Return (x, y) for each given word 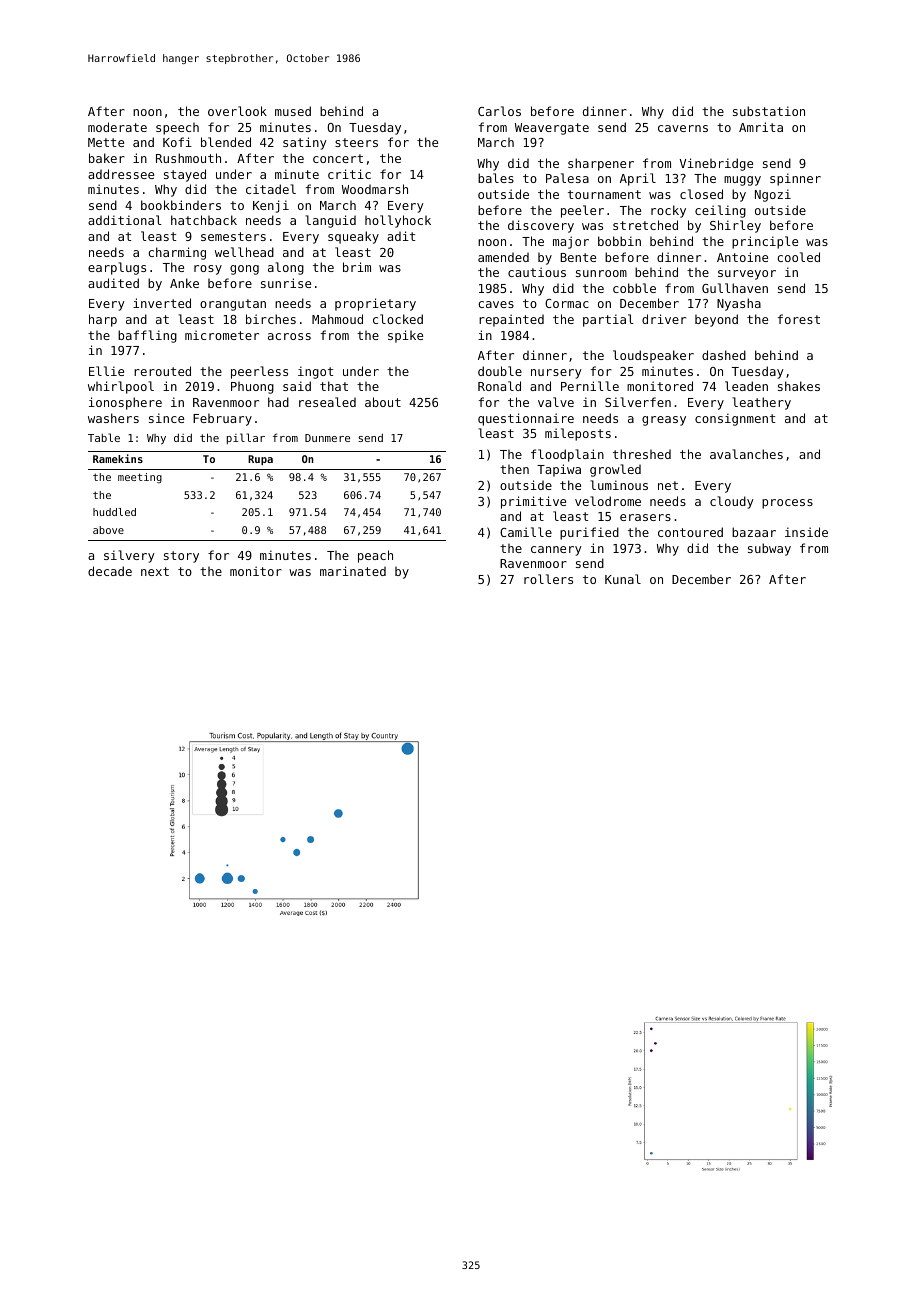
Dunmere (327, 438)
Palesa (567, 178)
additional (125, 220)
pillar (246, 438)
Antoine (742, 257)
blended (226, 142)
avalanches (746, 454)
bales (496, 178)
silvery (129, 556)
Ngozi (773, 195)
